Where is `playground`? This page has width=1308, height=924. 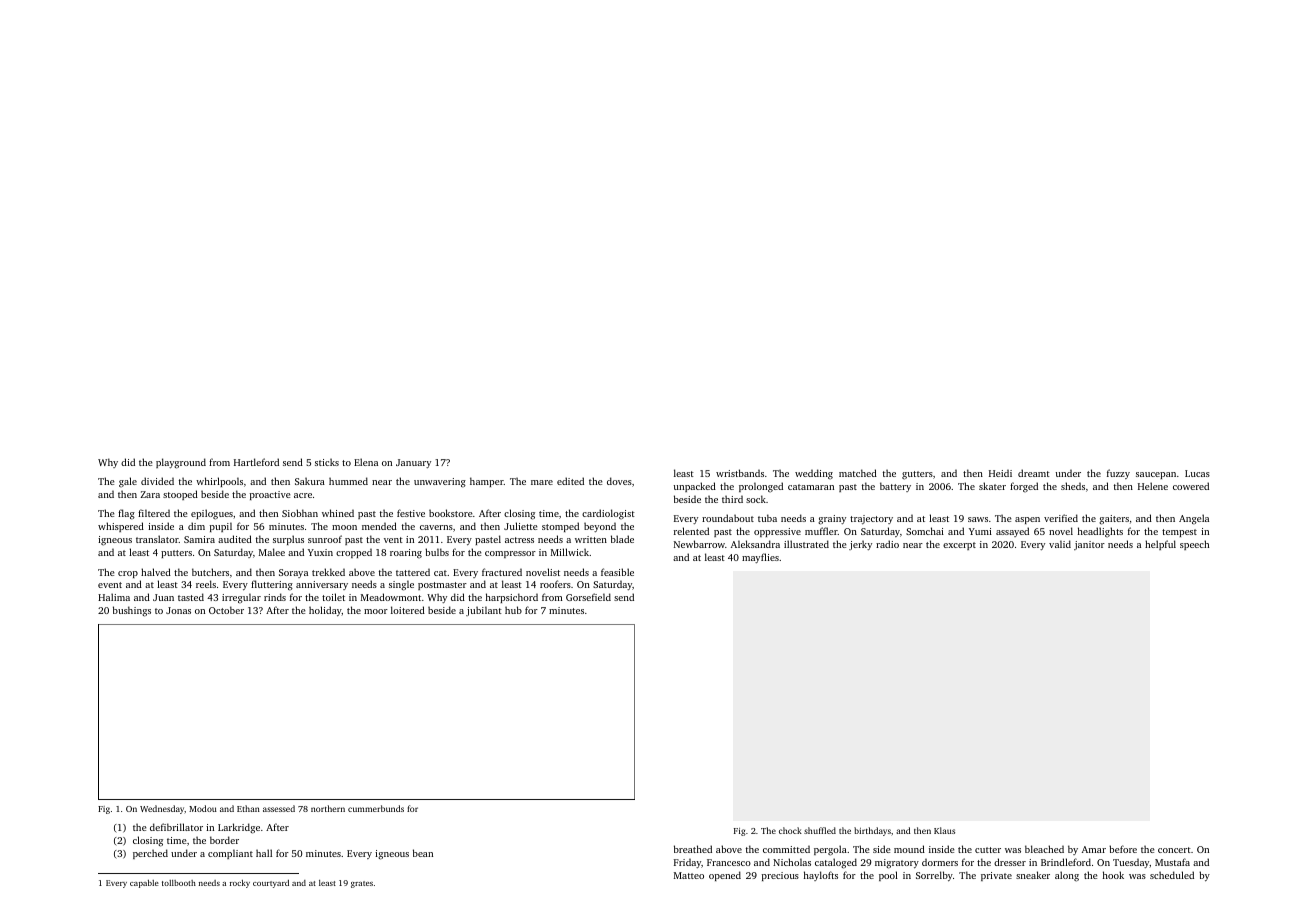
playground is located at coordinates (181, 463).
